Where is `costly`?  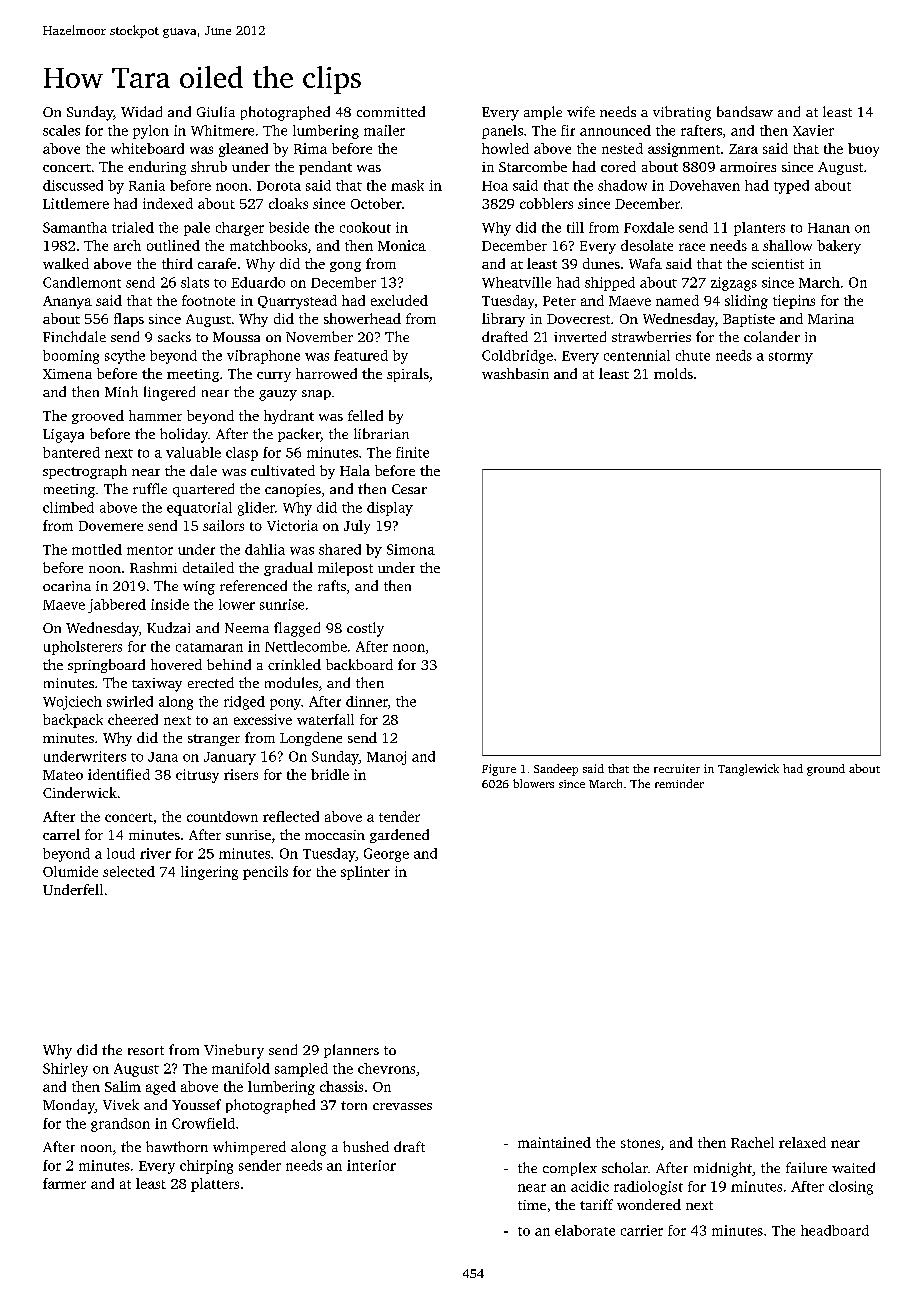
costly is located at coordinates (365, 629).
